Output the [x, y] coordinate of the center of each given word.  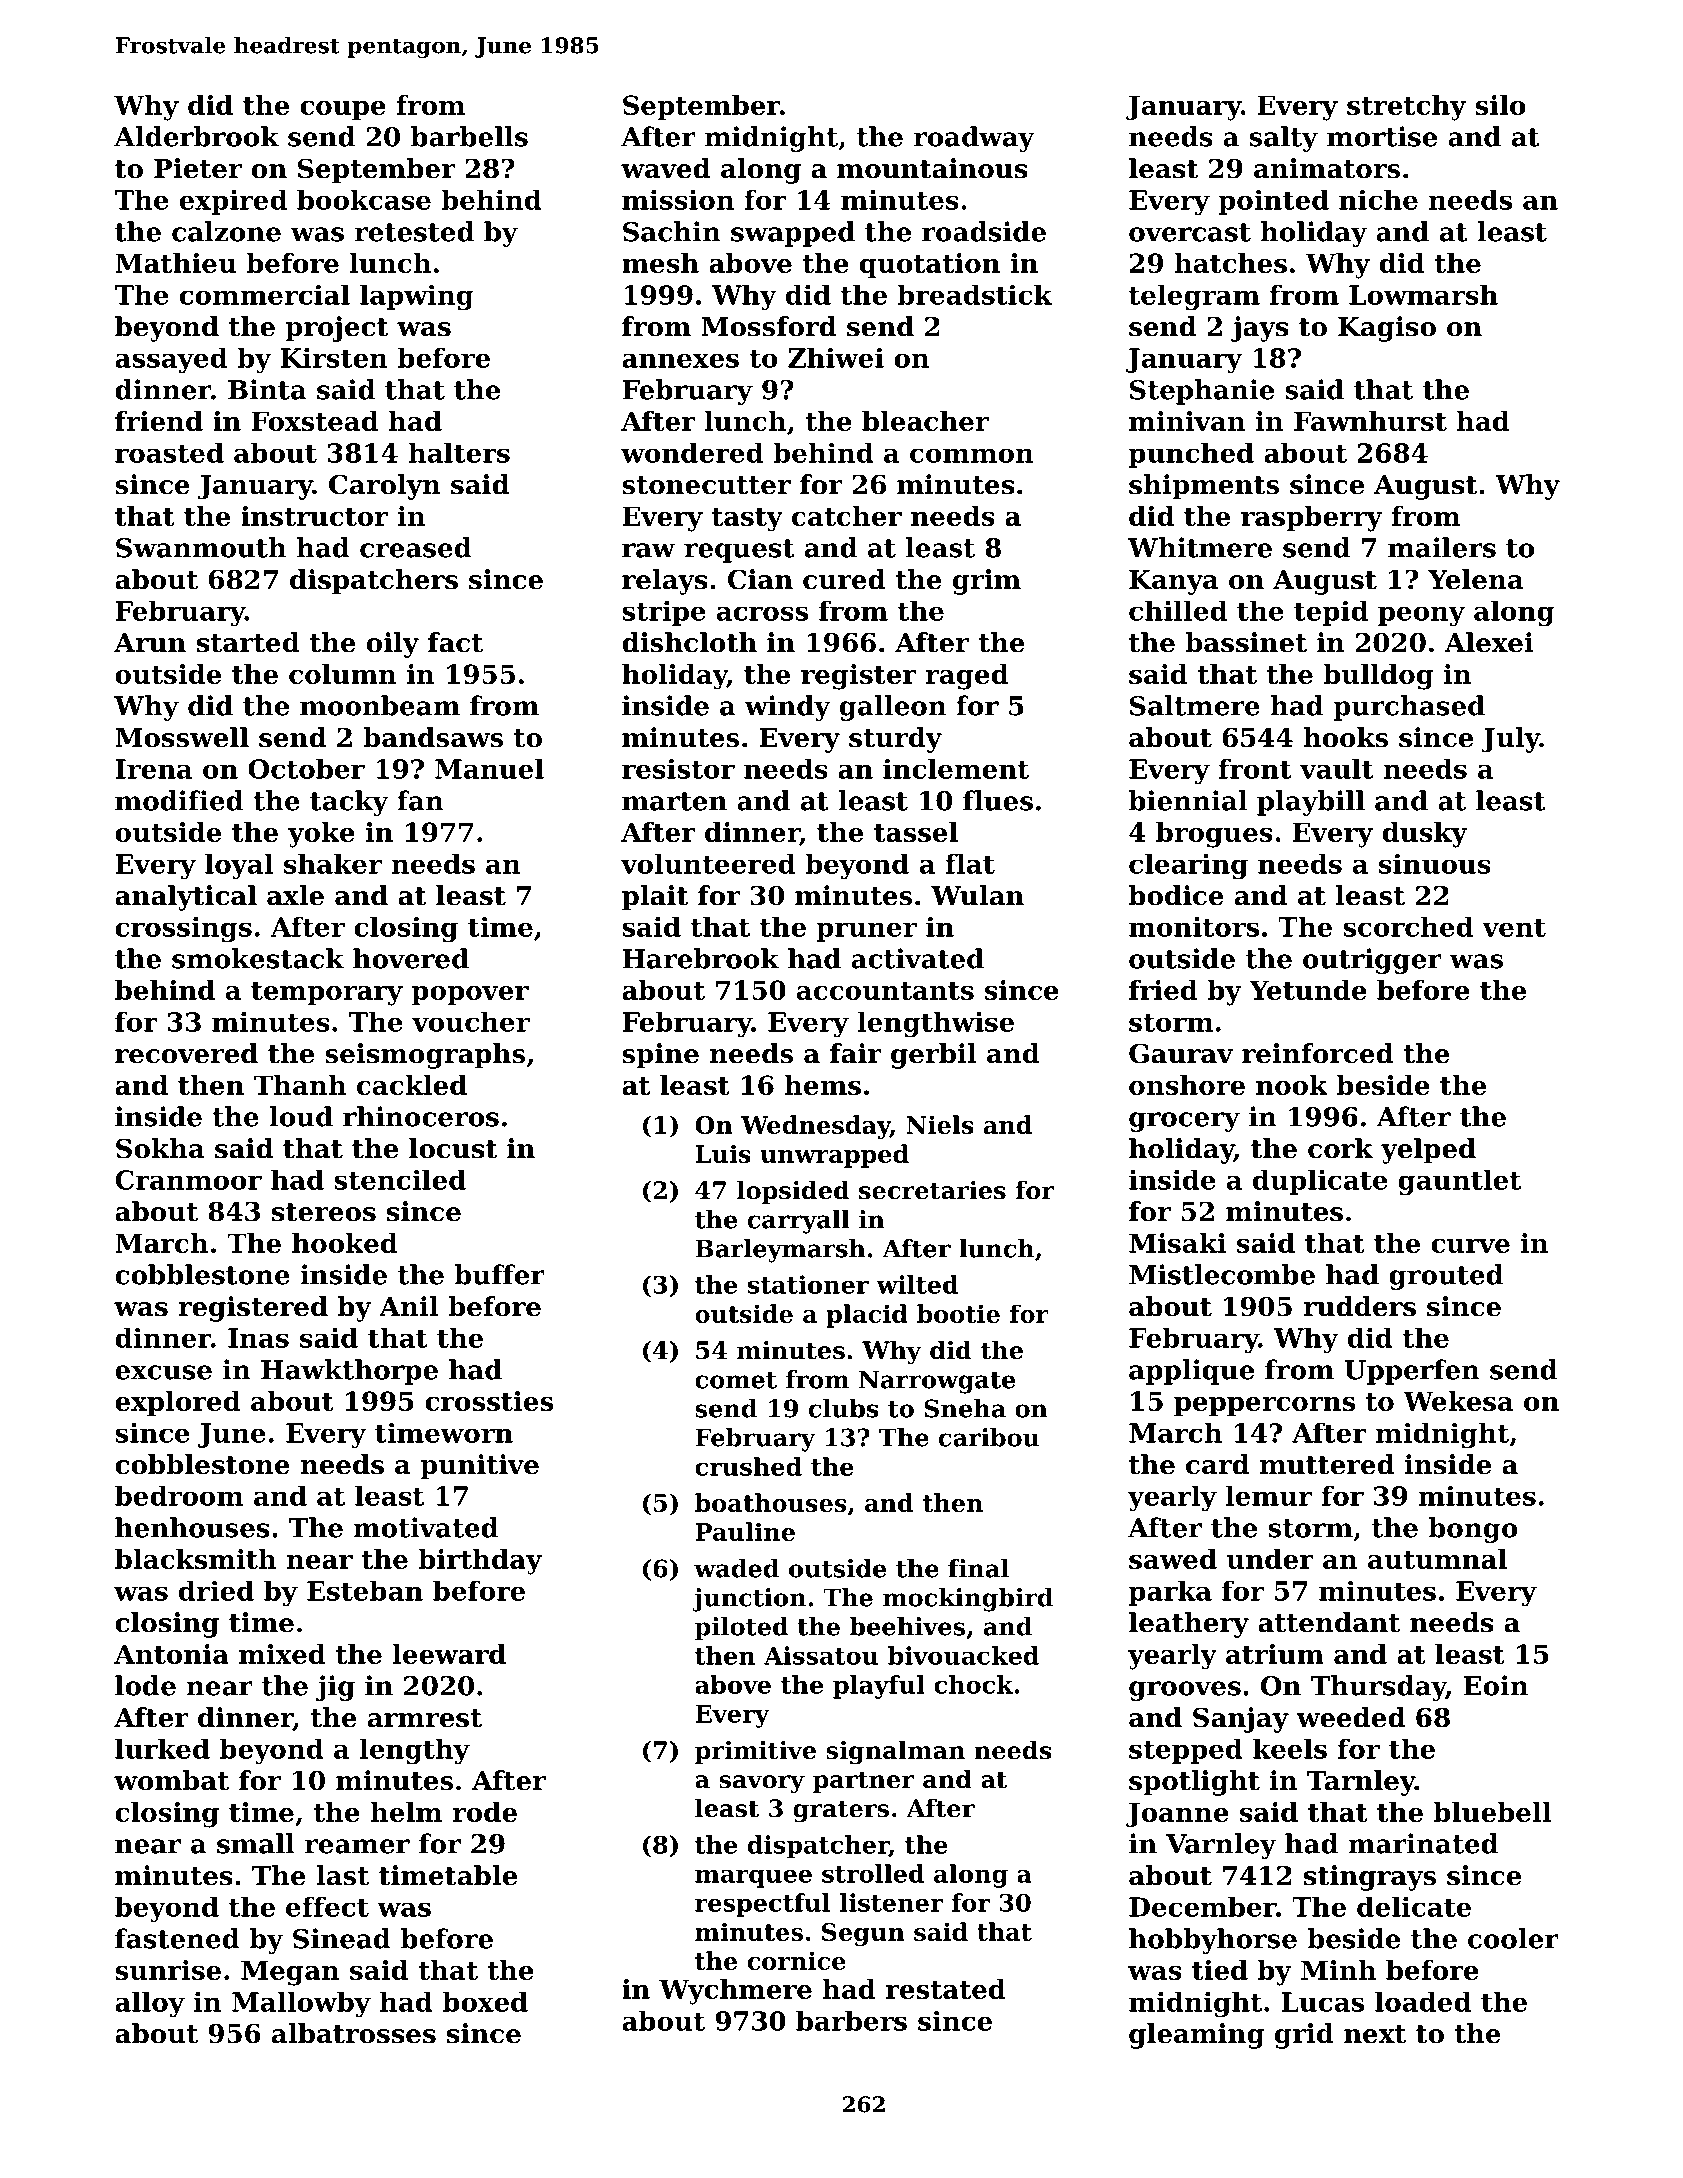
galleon [893, 708]
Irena [154, 769]
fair [856, 1053]
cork [1340, 1148]
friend [159, 421]
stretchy [1406, 108]
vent [1514, 927]
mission [678, 200]
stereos [324, 1212]
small [256, 1843]
